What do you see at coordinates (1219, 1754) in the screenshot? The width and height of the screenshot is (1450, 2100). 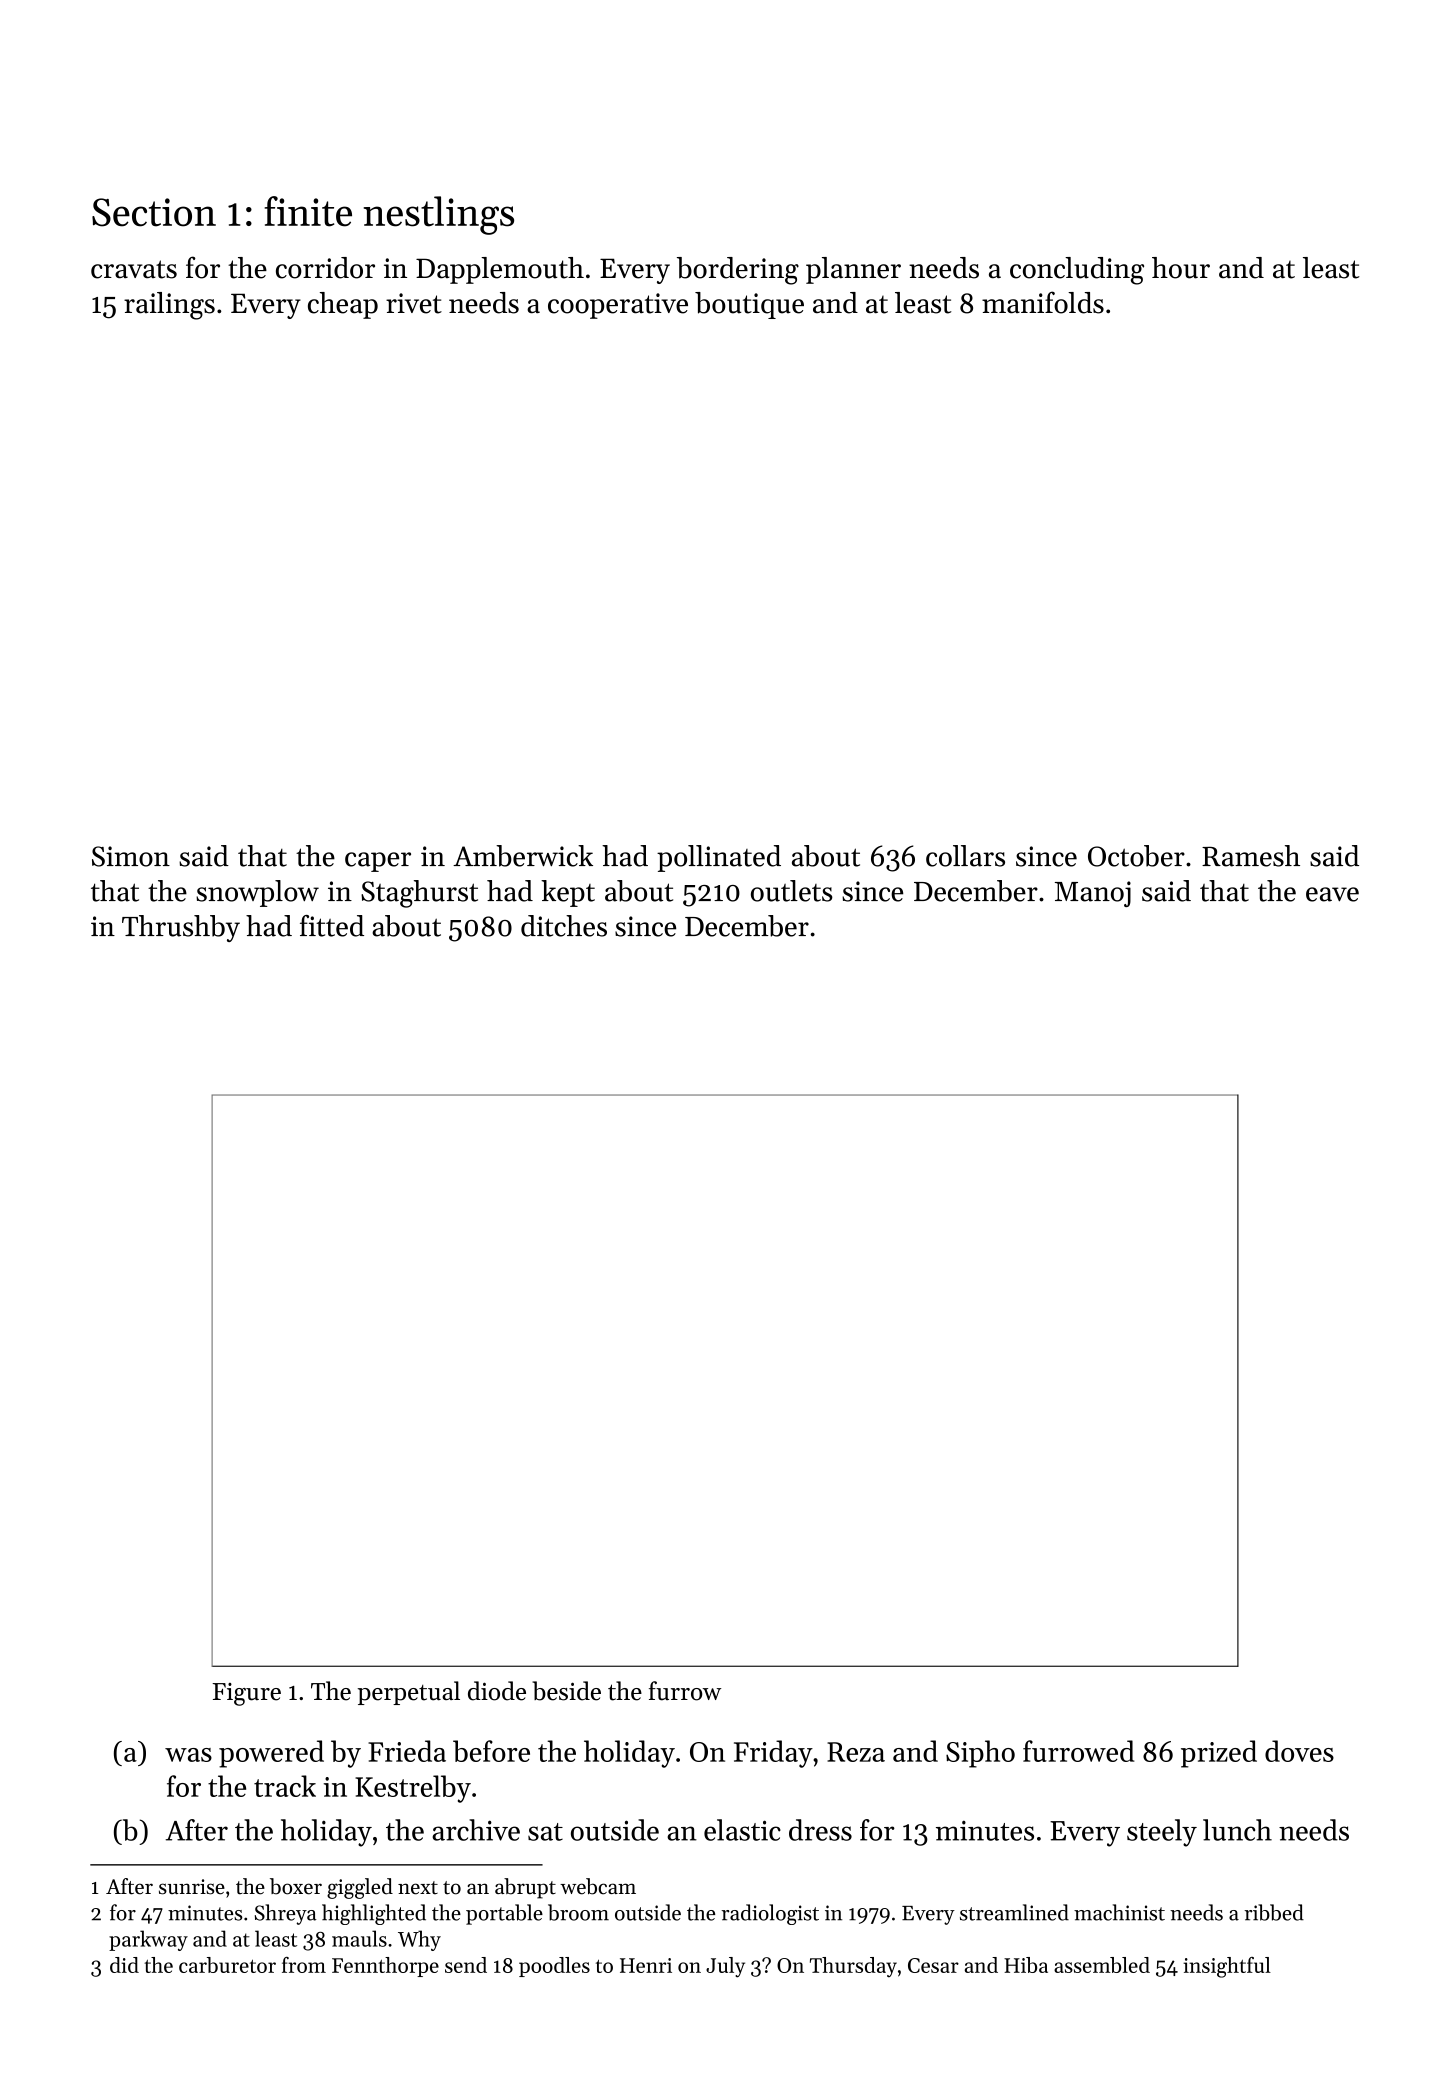 I see `prized` at bounding box center [1219, 1754].
